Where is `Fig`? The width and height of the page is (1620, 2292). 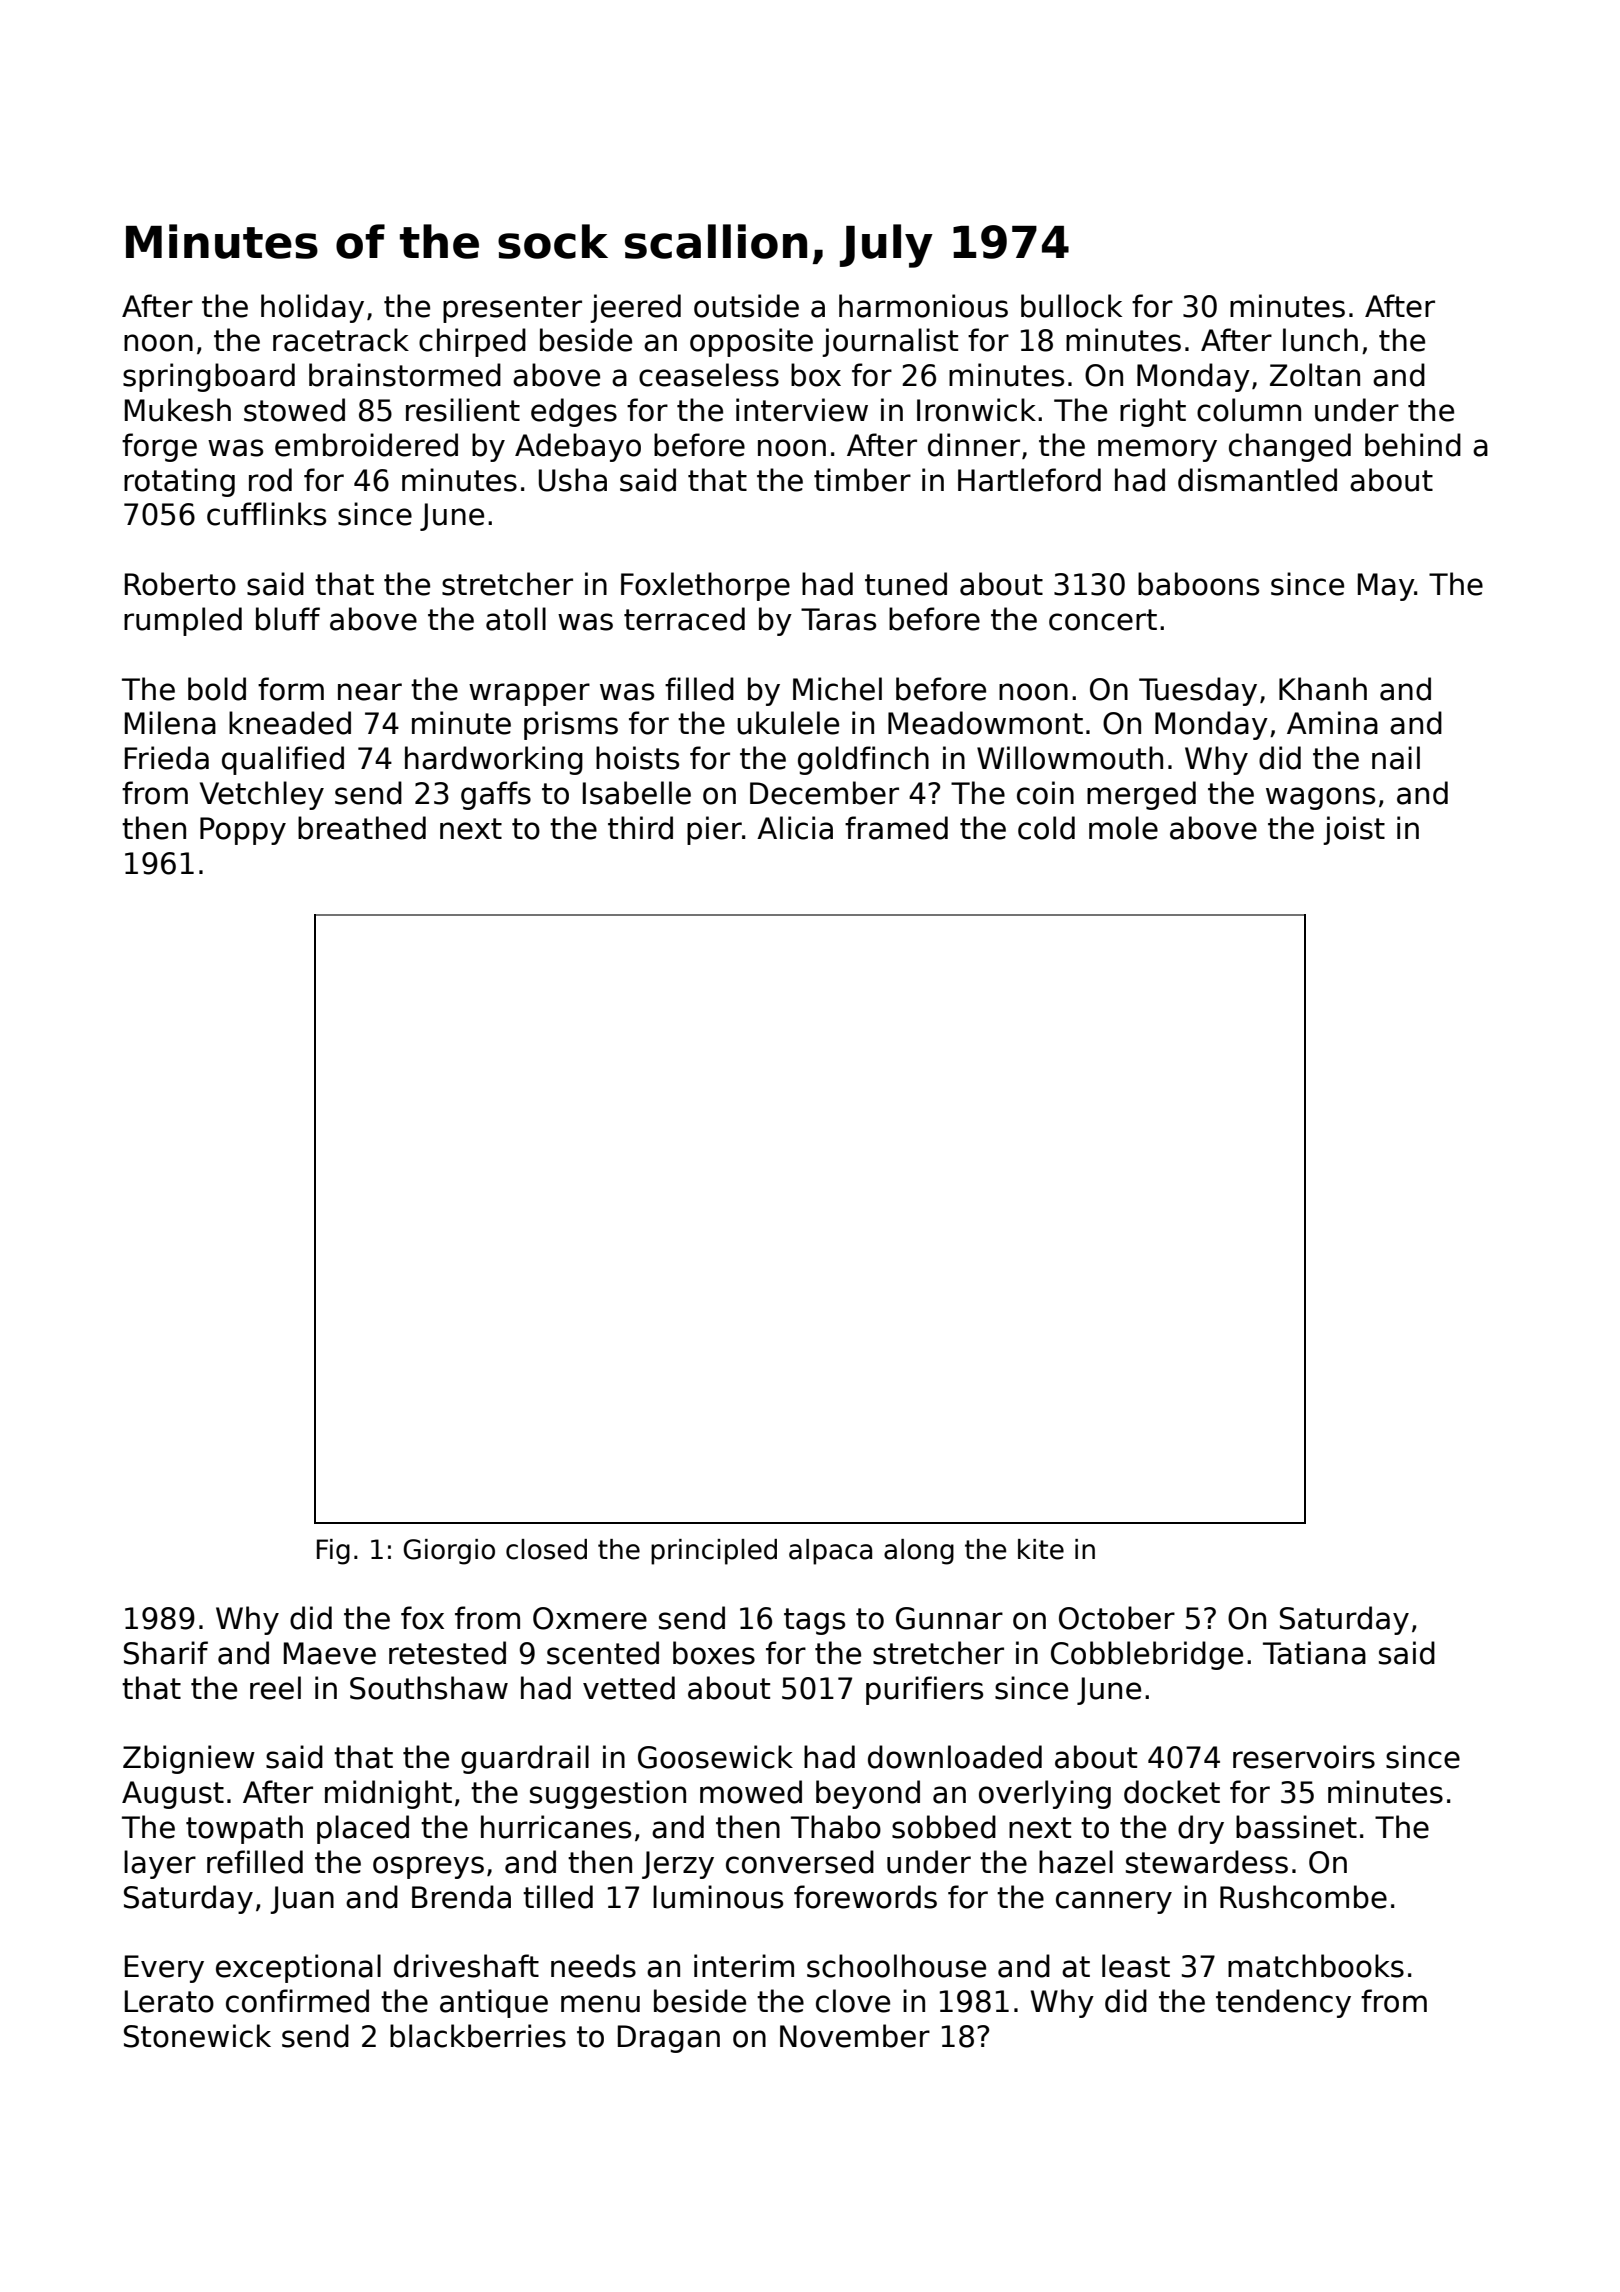 Fig is located at coordinates (333, 1552).
